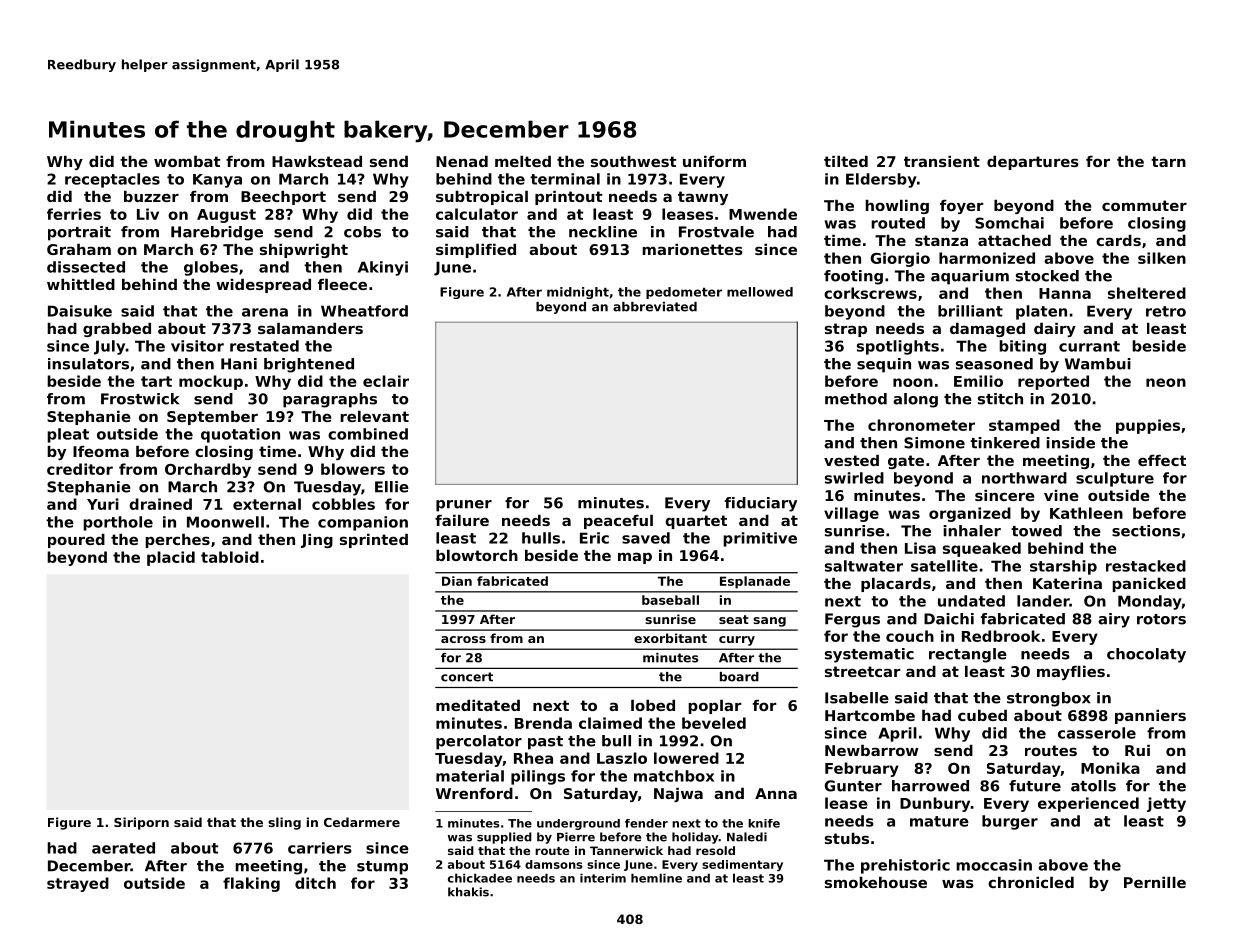 This document has width=1233, height=952. I want to click on Monika, so click(1110, 768).
